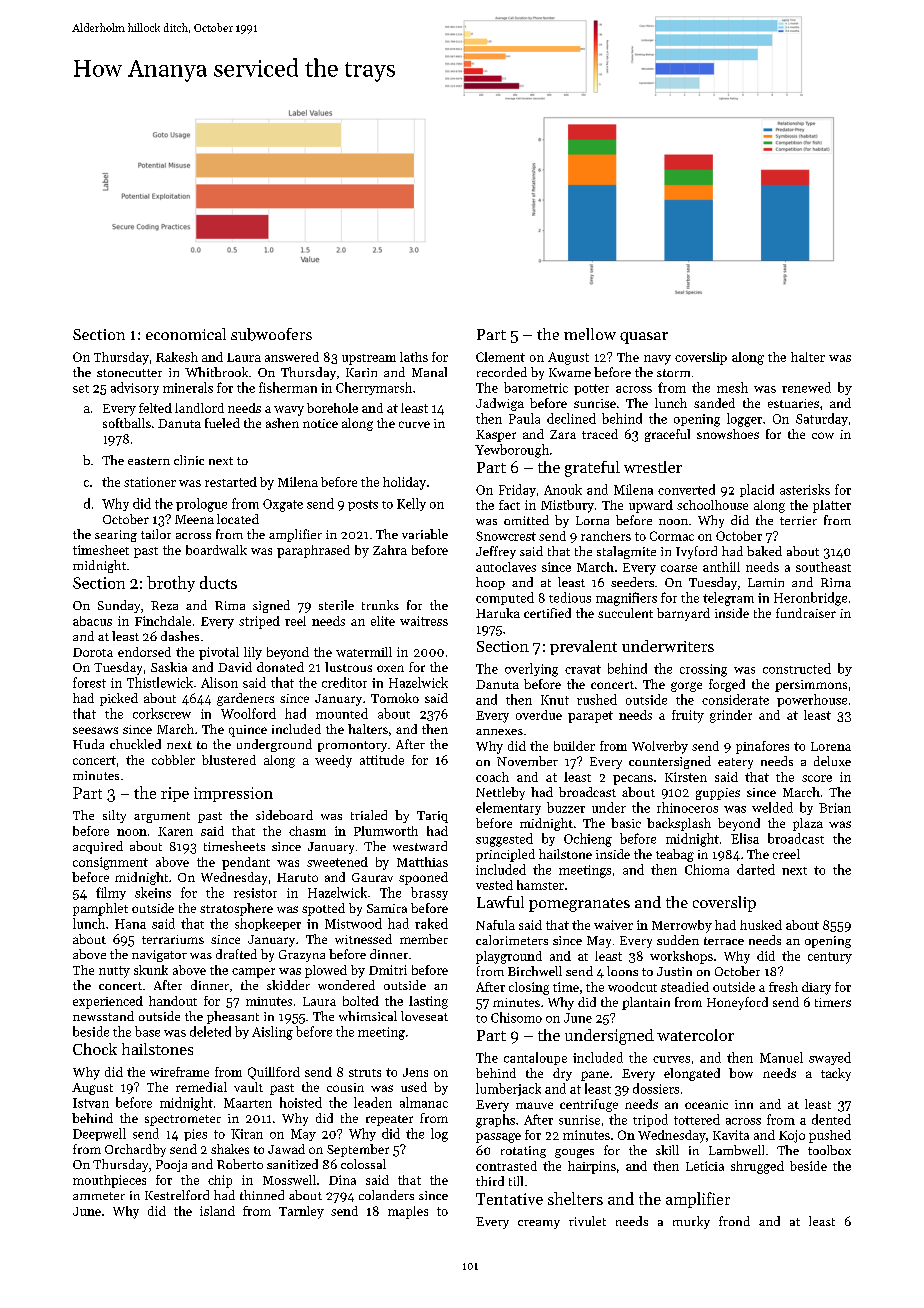 Image resolution: width=924 pixels, height=1308 pixels. Describe the element at coordinates (217, 1211) in the page. I see `island` at that location.
